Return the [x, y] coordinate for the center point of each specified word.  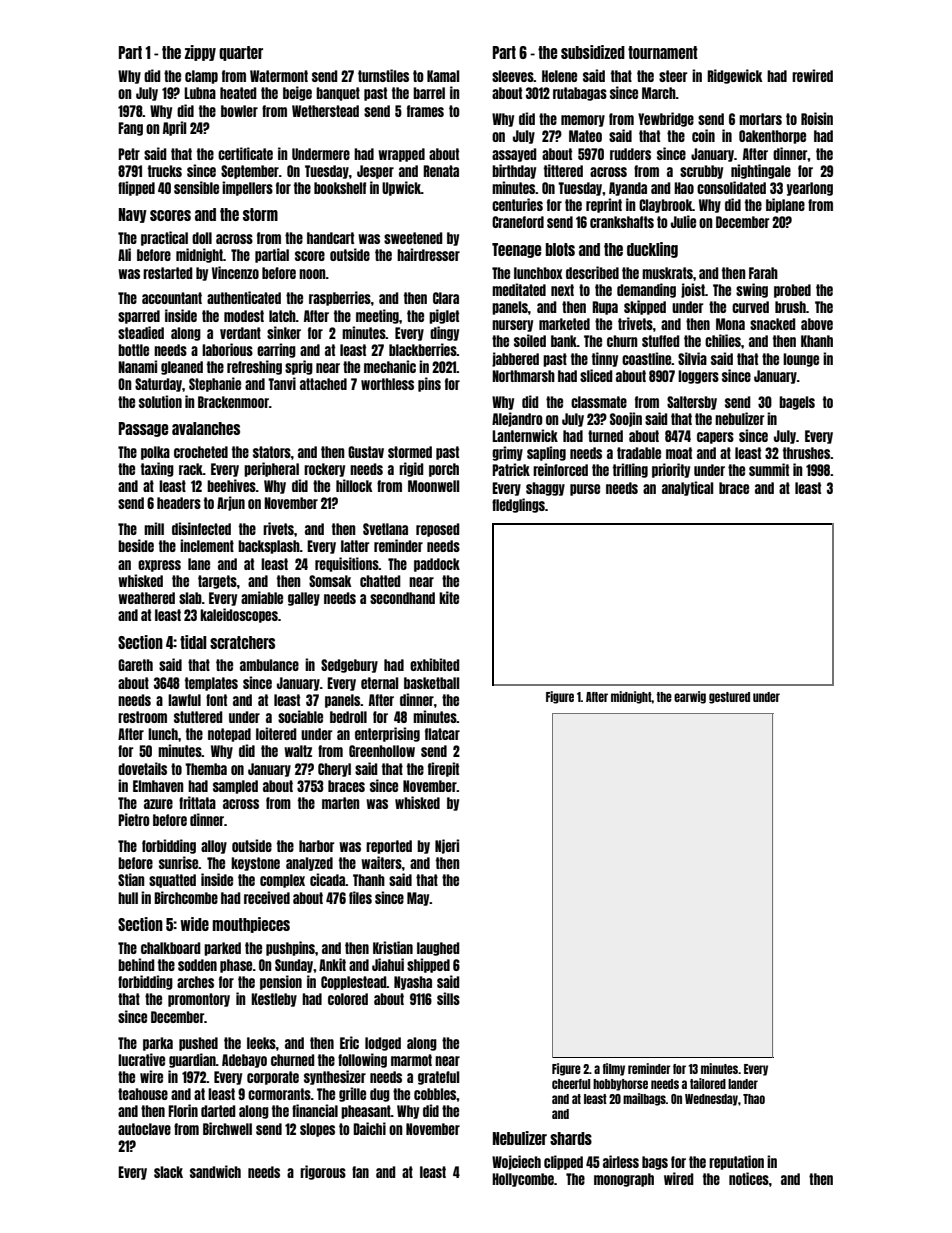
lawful [184, 700]
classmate [599, 402]
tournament [663, 52]
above [817, 324]
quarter [241, 53]
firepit [443, 769]
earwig [690, 697]
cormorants [279, 1094]
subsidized [593, 52]
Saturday [158, 385]
